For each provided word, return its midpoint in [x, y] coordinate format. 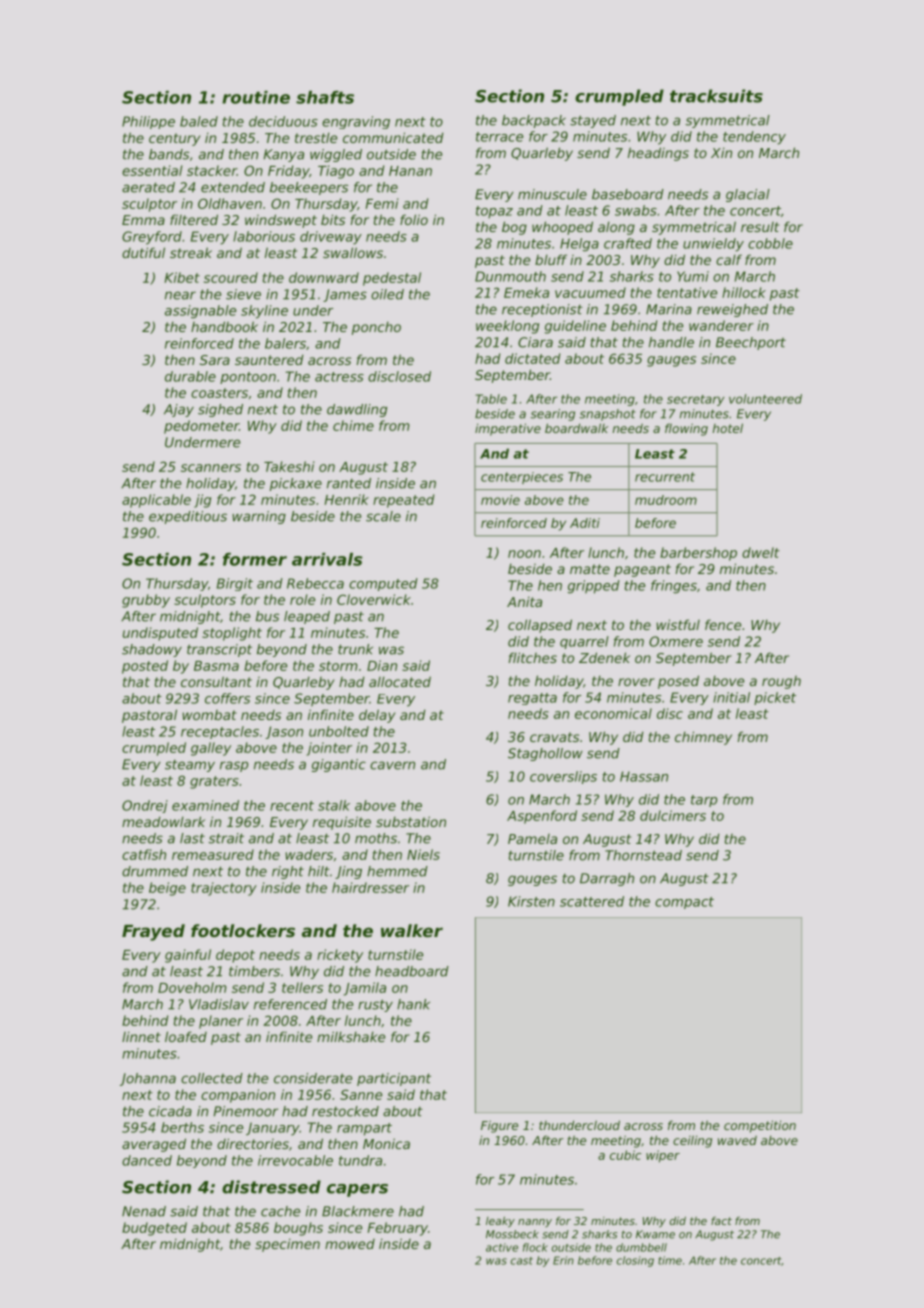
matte [590, 569]
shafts [325, 97]
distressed [271, 1187]
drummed [155, 871]
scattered [592, 901]
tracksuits [716, 96]
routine [256, 97]
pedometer [201, 427]
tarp [704, 801]
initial [731, 697]
